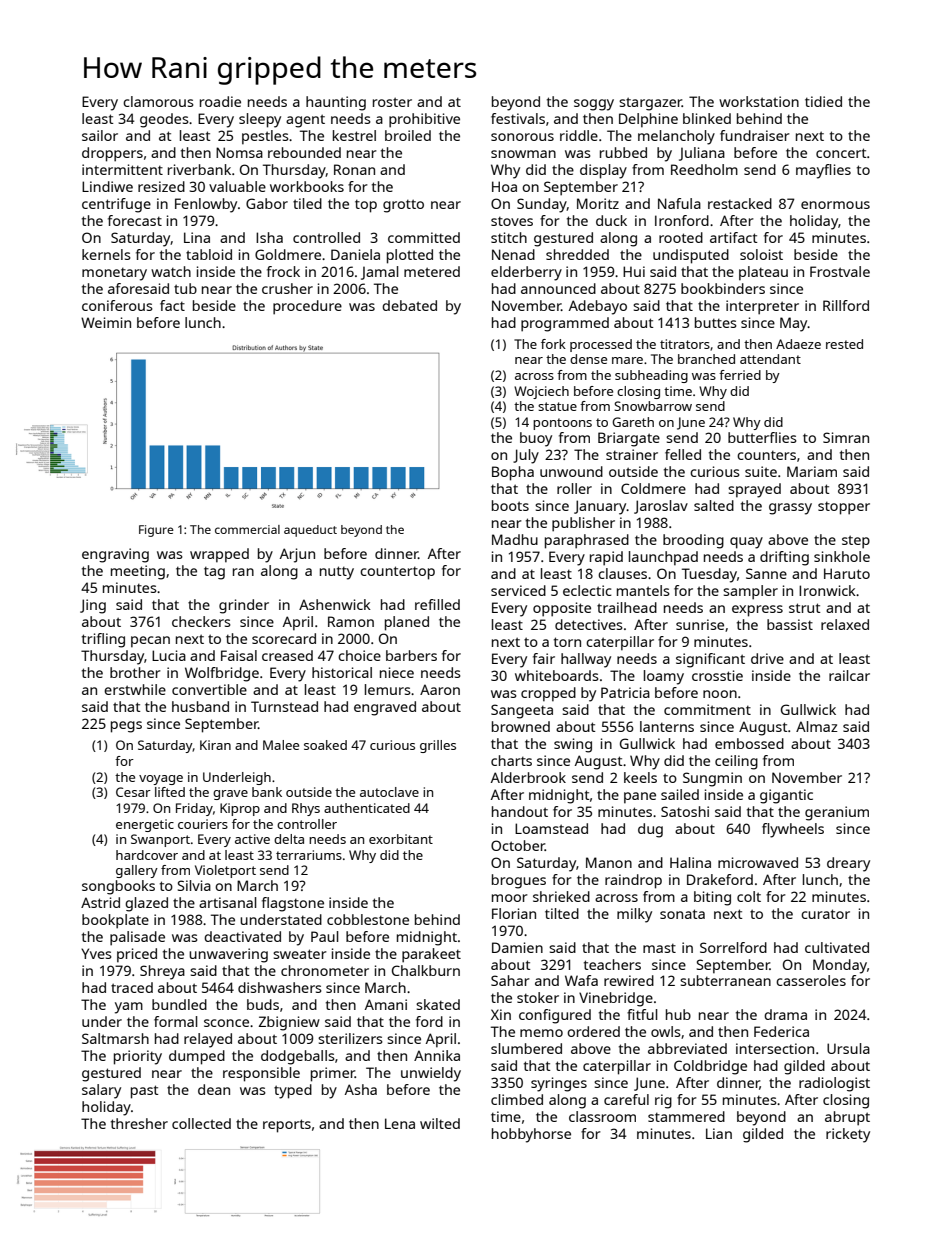 Image resolution: width=952 pixels, height=1233 pixels. Describe the element at coordinates (736, 762) in the document. I see `ceiling` at that location.
